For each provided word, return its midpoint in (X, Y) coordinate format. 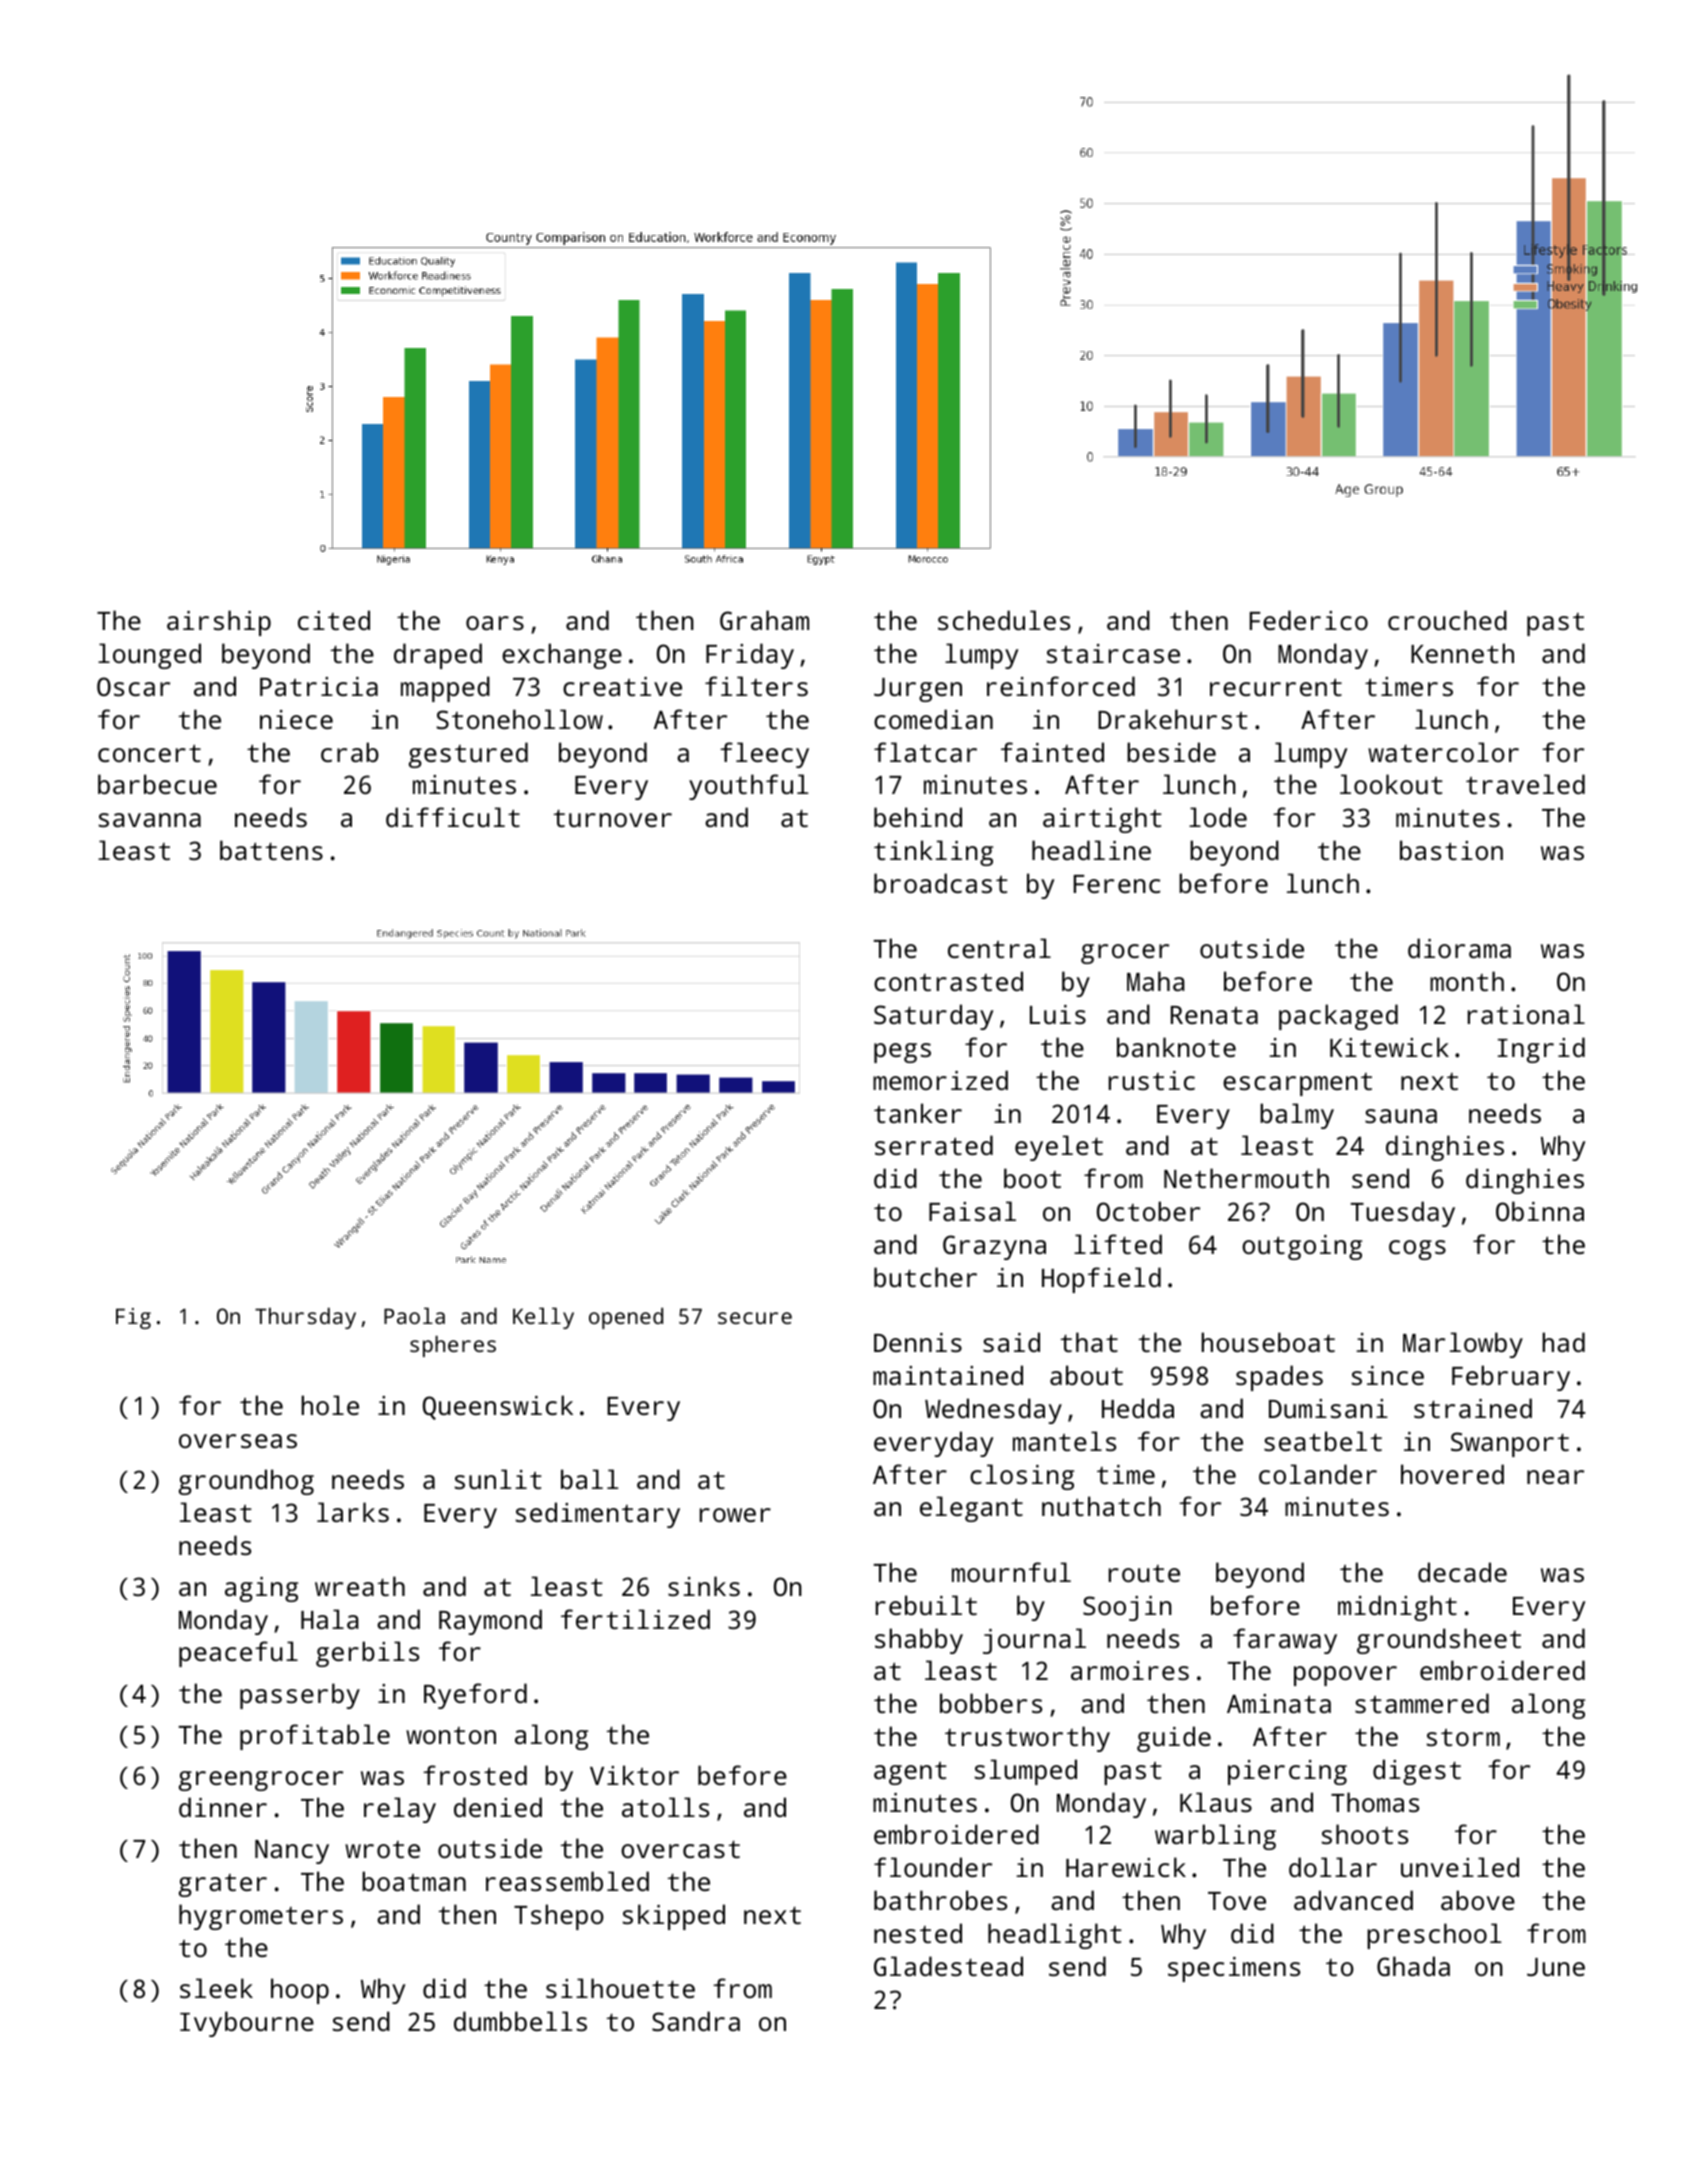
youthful (749, 787)
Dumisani (1328, 1408)
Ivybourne (247, 2024)
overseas (238, 1441)
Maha (1156, 981)
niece (296, 719)
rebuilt (926, 1605)
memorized (940, 1080)
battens (271, 850)
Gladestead (948, 1966)
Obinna (1540, 1211)
